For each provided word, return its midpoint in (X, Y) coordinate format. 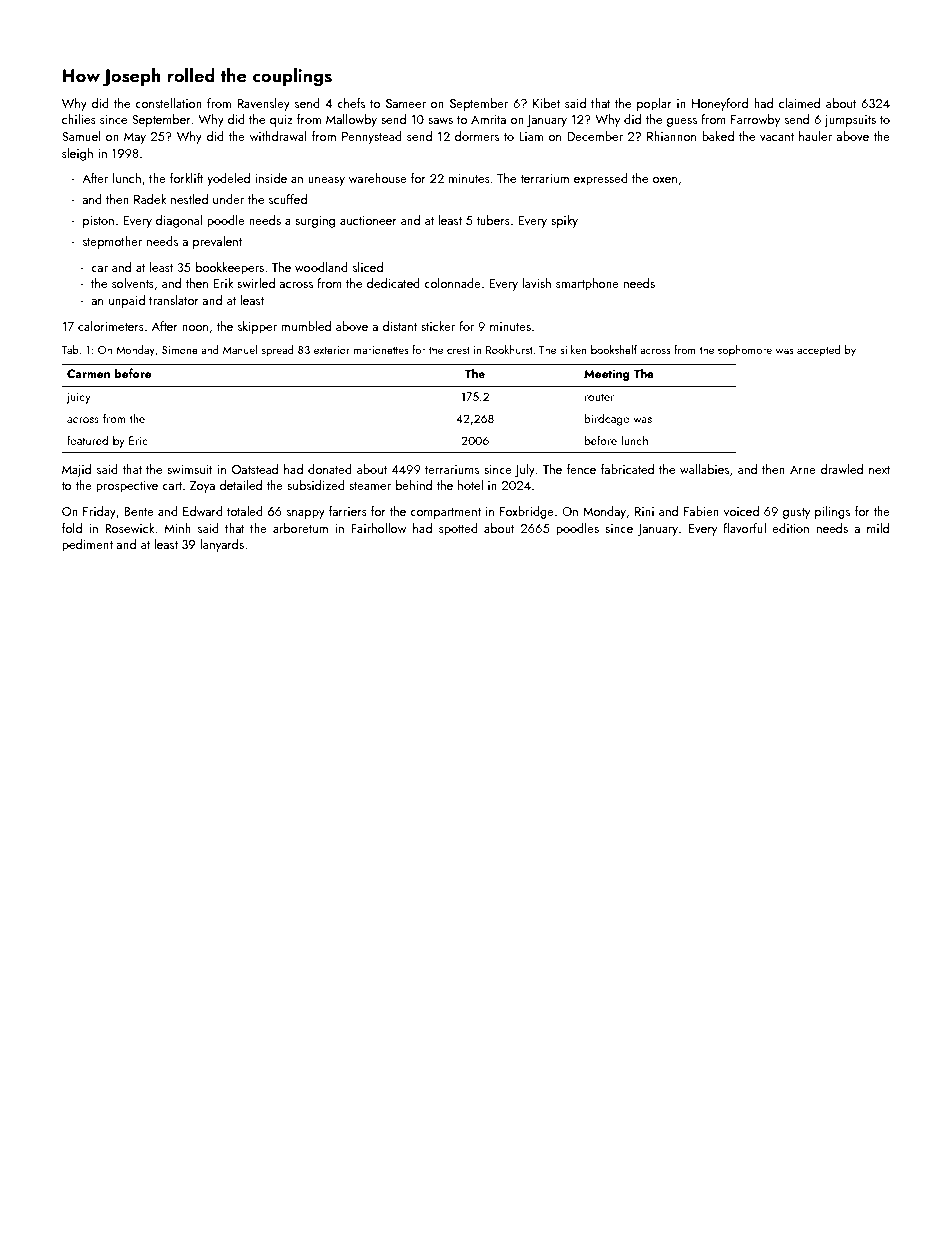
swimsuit (190, 469)
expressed (601, 179)
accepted (818, 351)
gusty (796, 513)
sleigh (77, 154)
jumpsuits (850, 121)
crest (458, 350)
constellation (168, 103)
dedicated (393, 283)
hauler (815, 136)
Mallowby (351, 120)
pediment (87, 545)
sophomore (745, 350)
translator (174, 300)
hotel (470, 485)
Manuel (240, 349)
